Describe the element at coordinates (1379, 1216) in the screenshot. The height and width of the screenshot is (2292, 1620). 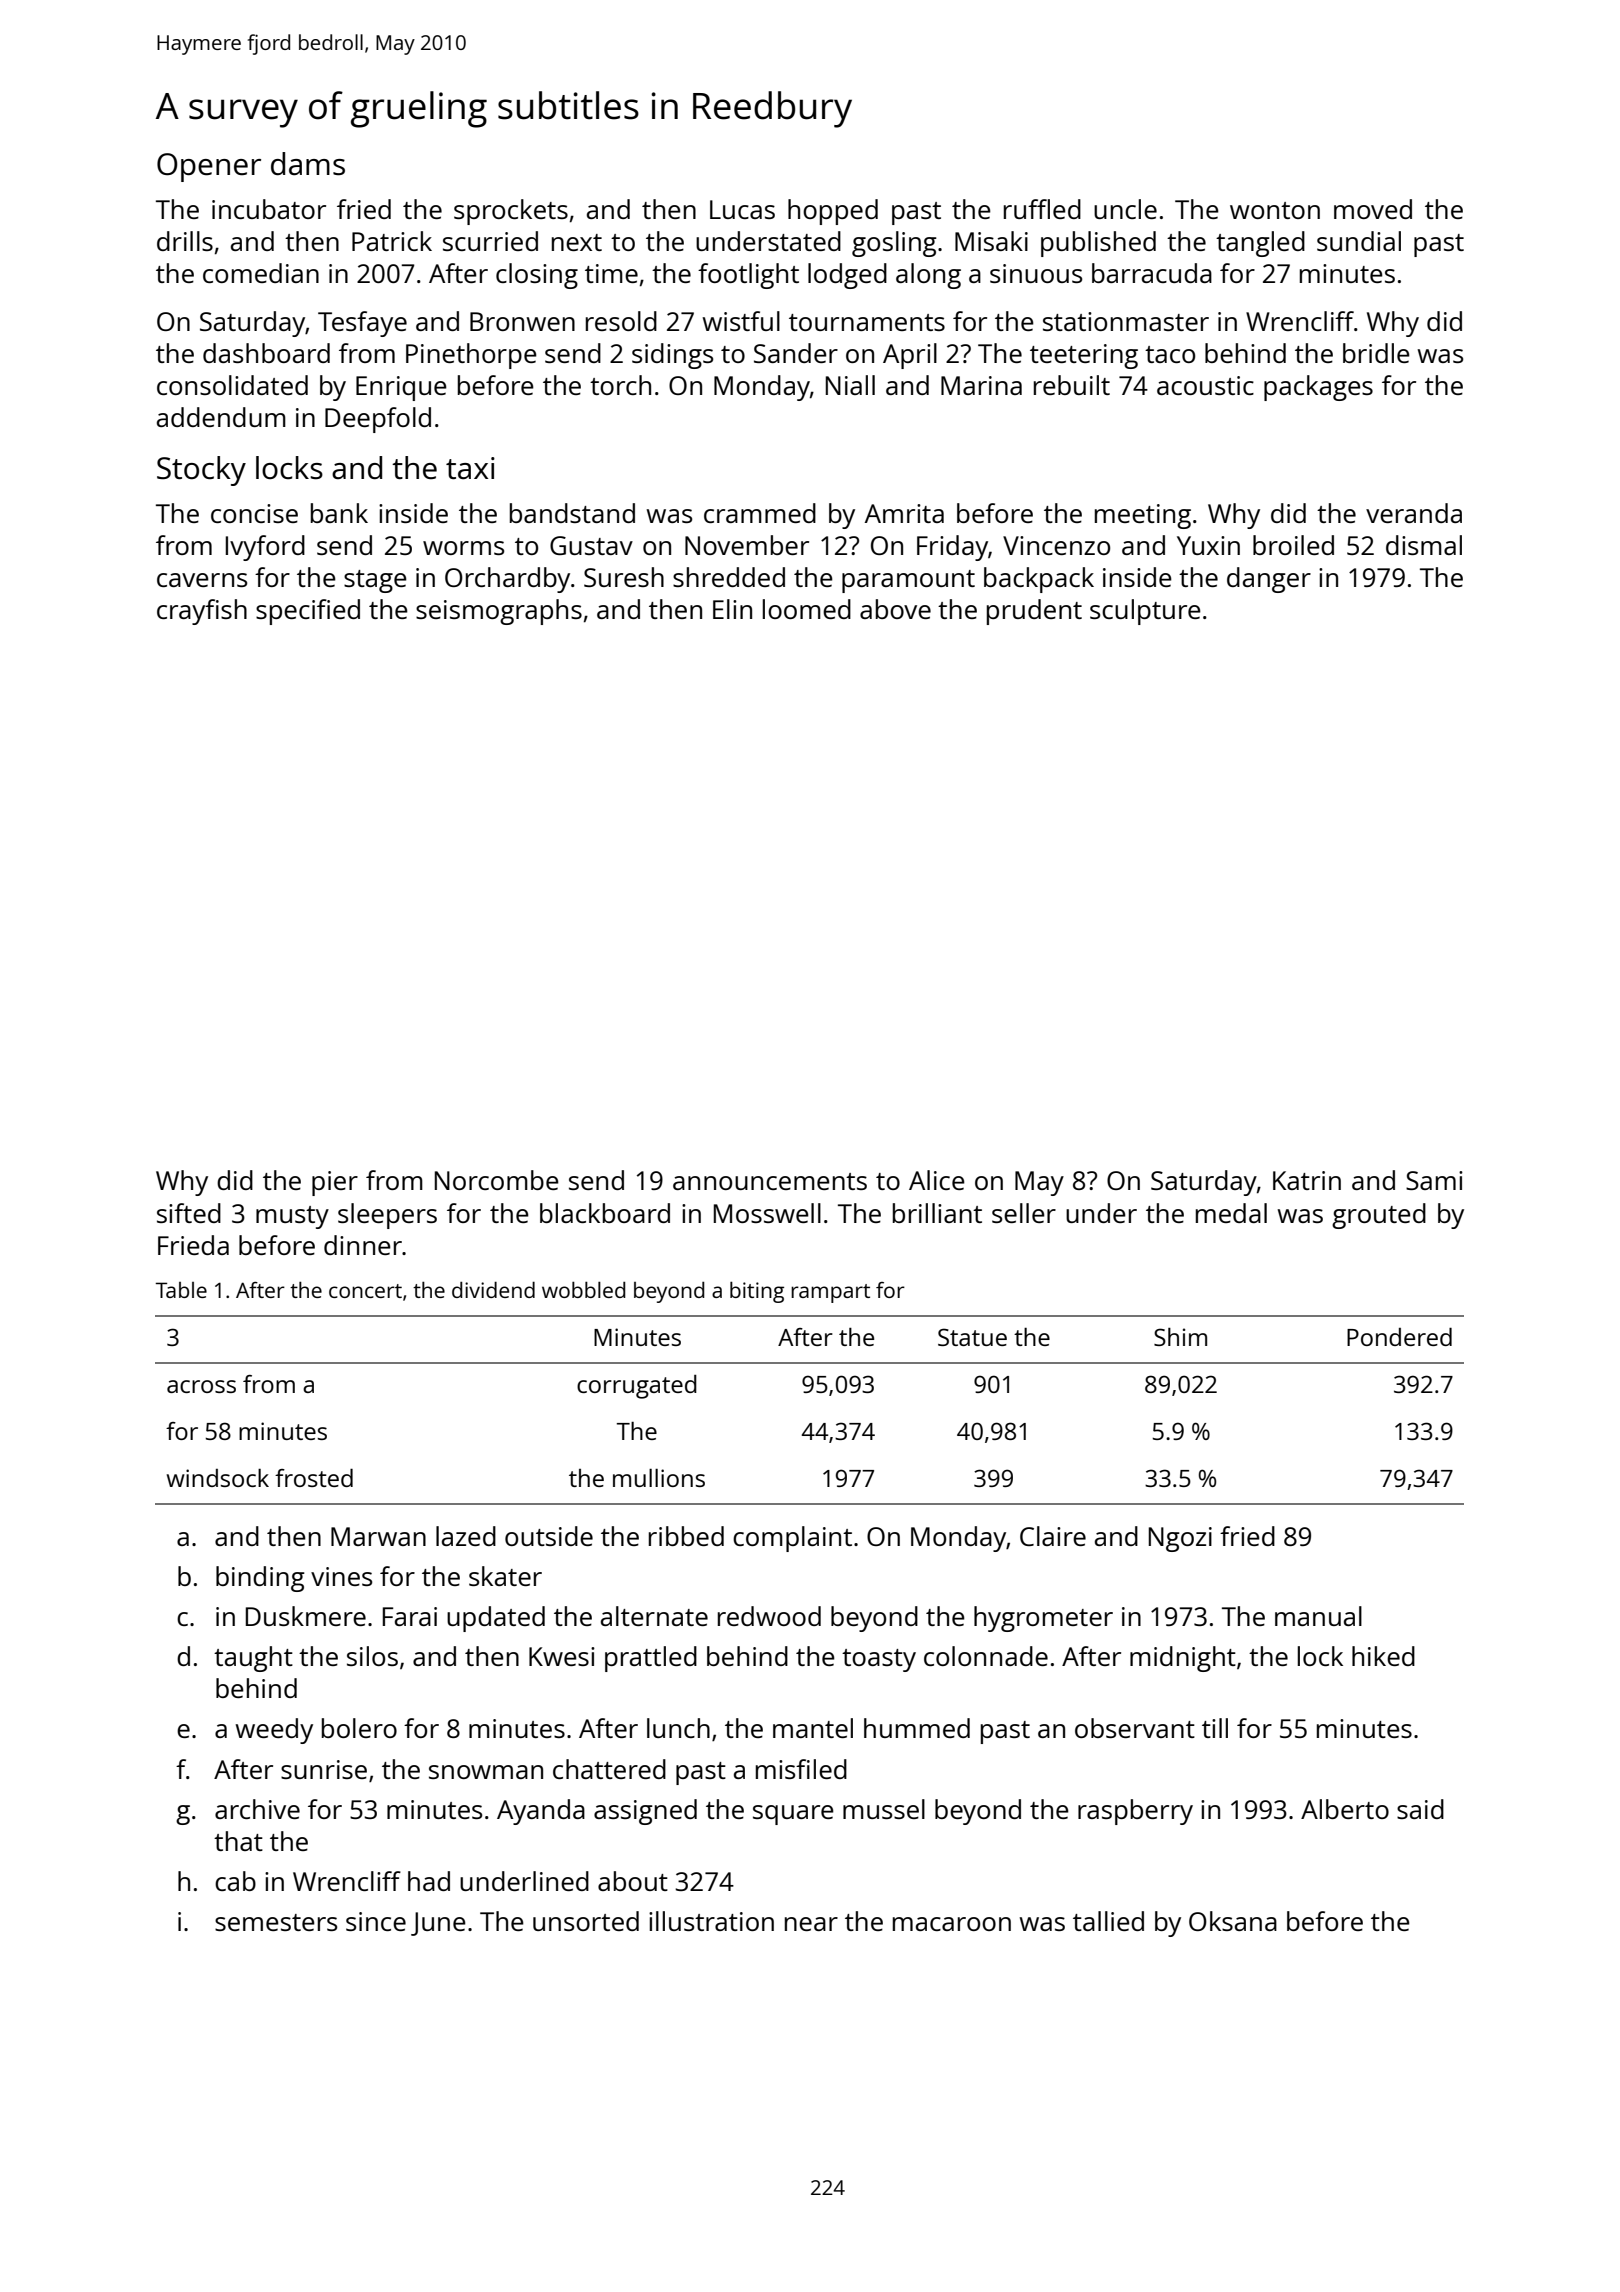
I see `grouted` at that location.
